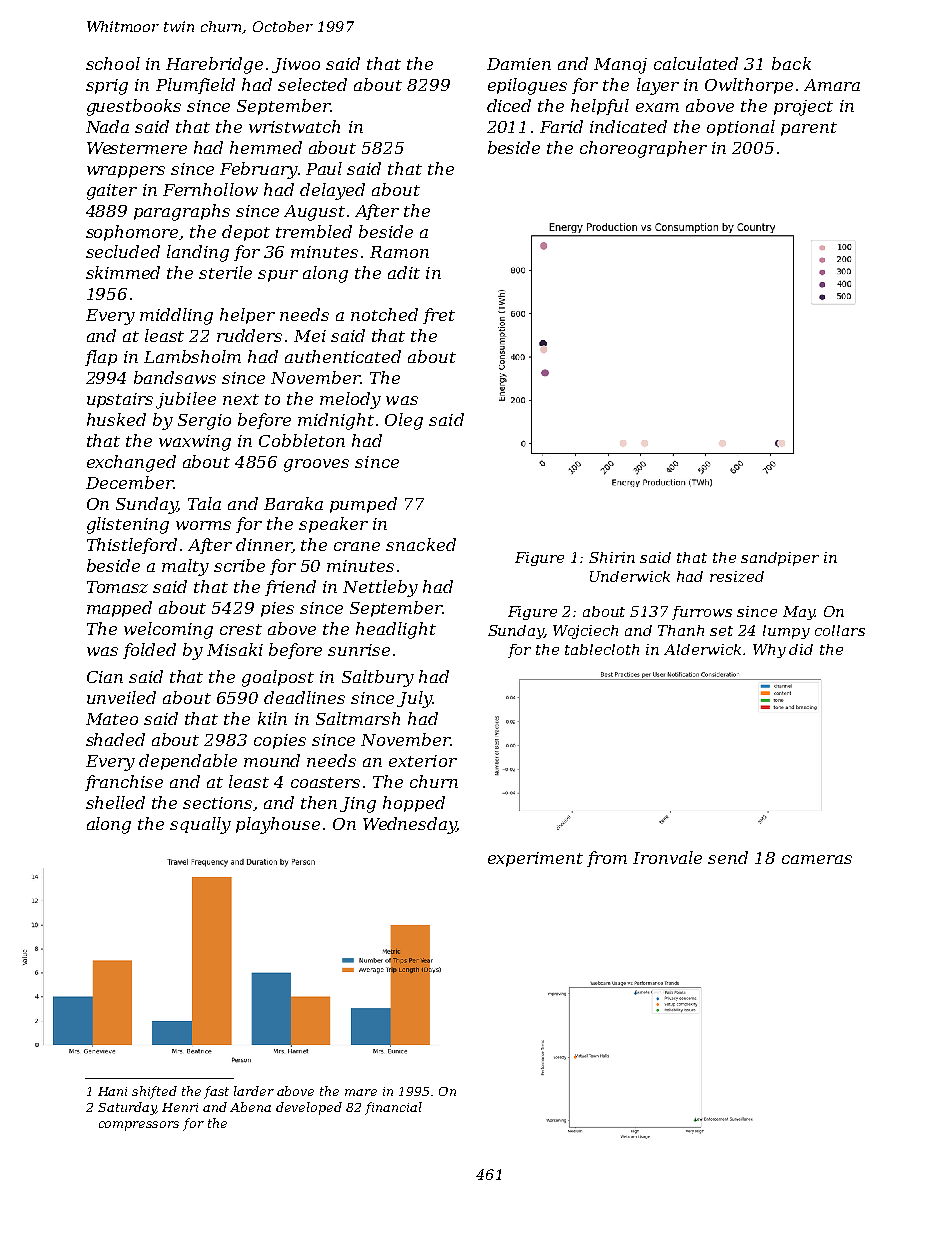 The height and width of the screenshot is (1233, 952). Describe the element at coordinates (519, 64) in the screenshot. I see `Damien` at that location.
